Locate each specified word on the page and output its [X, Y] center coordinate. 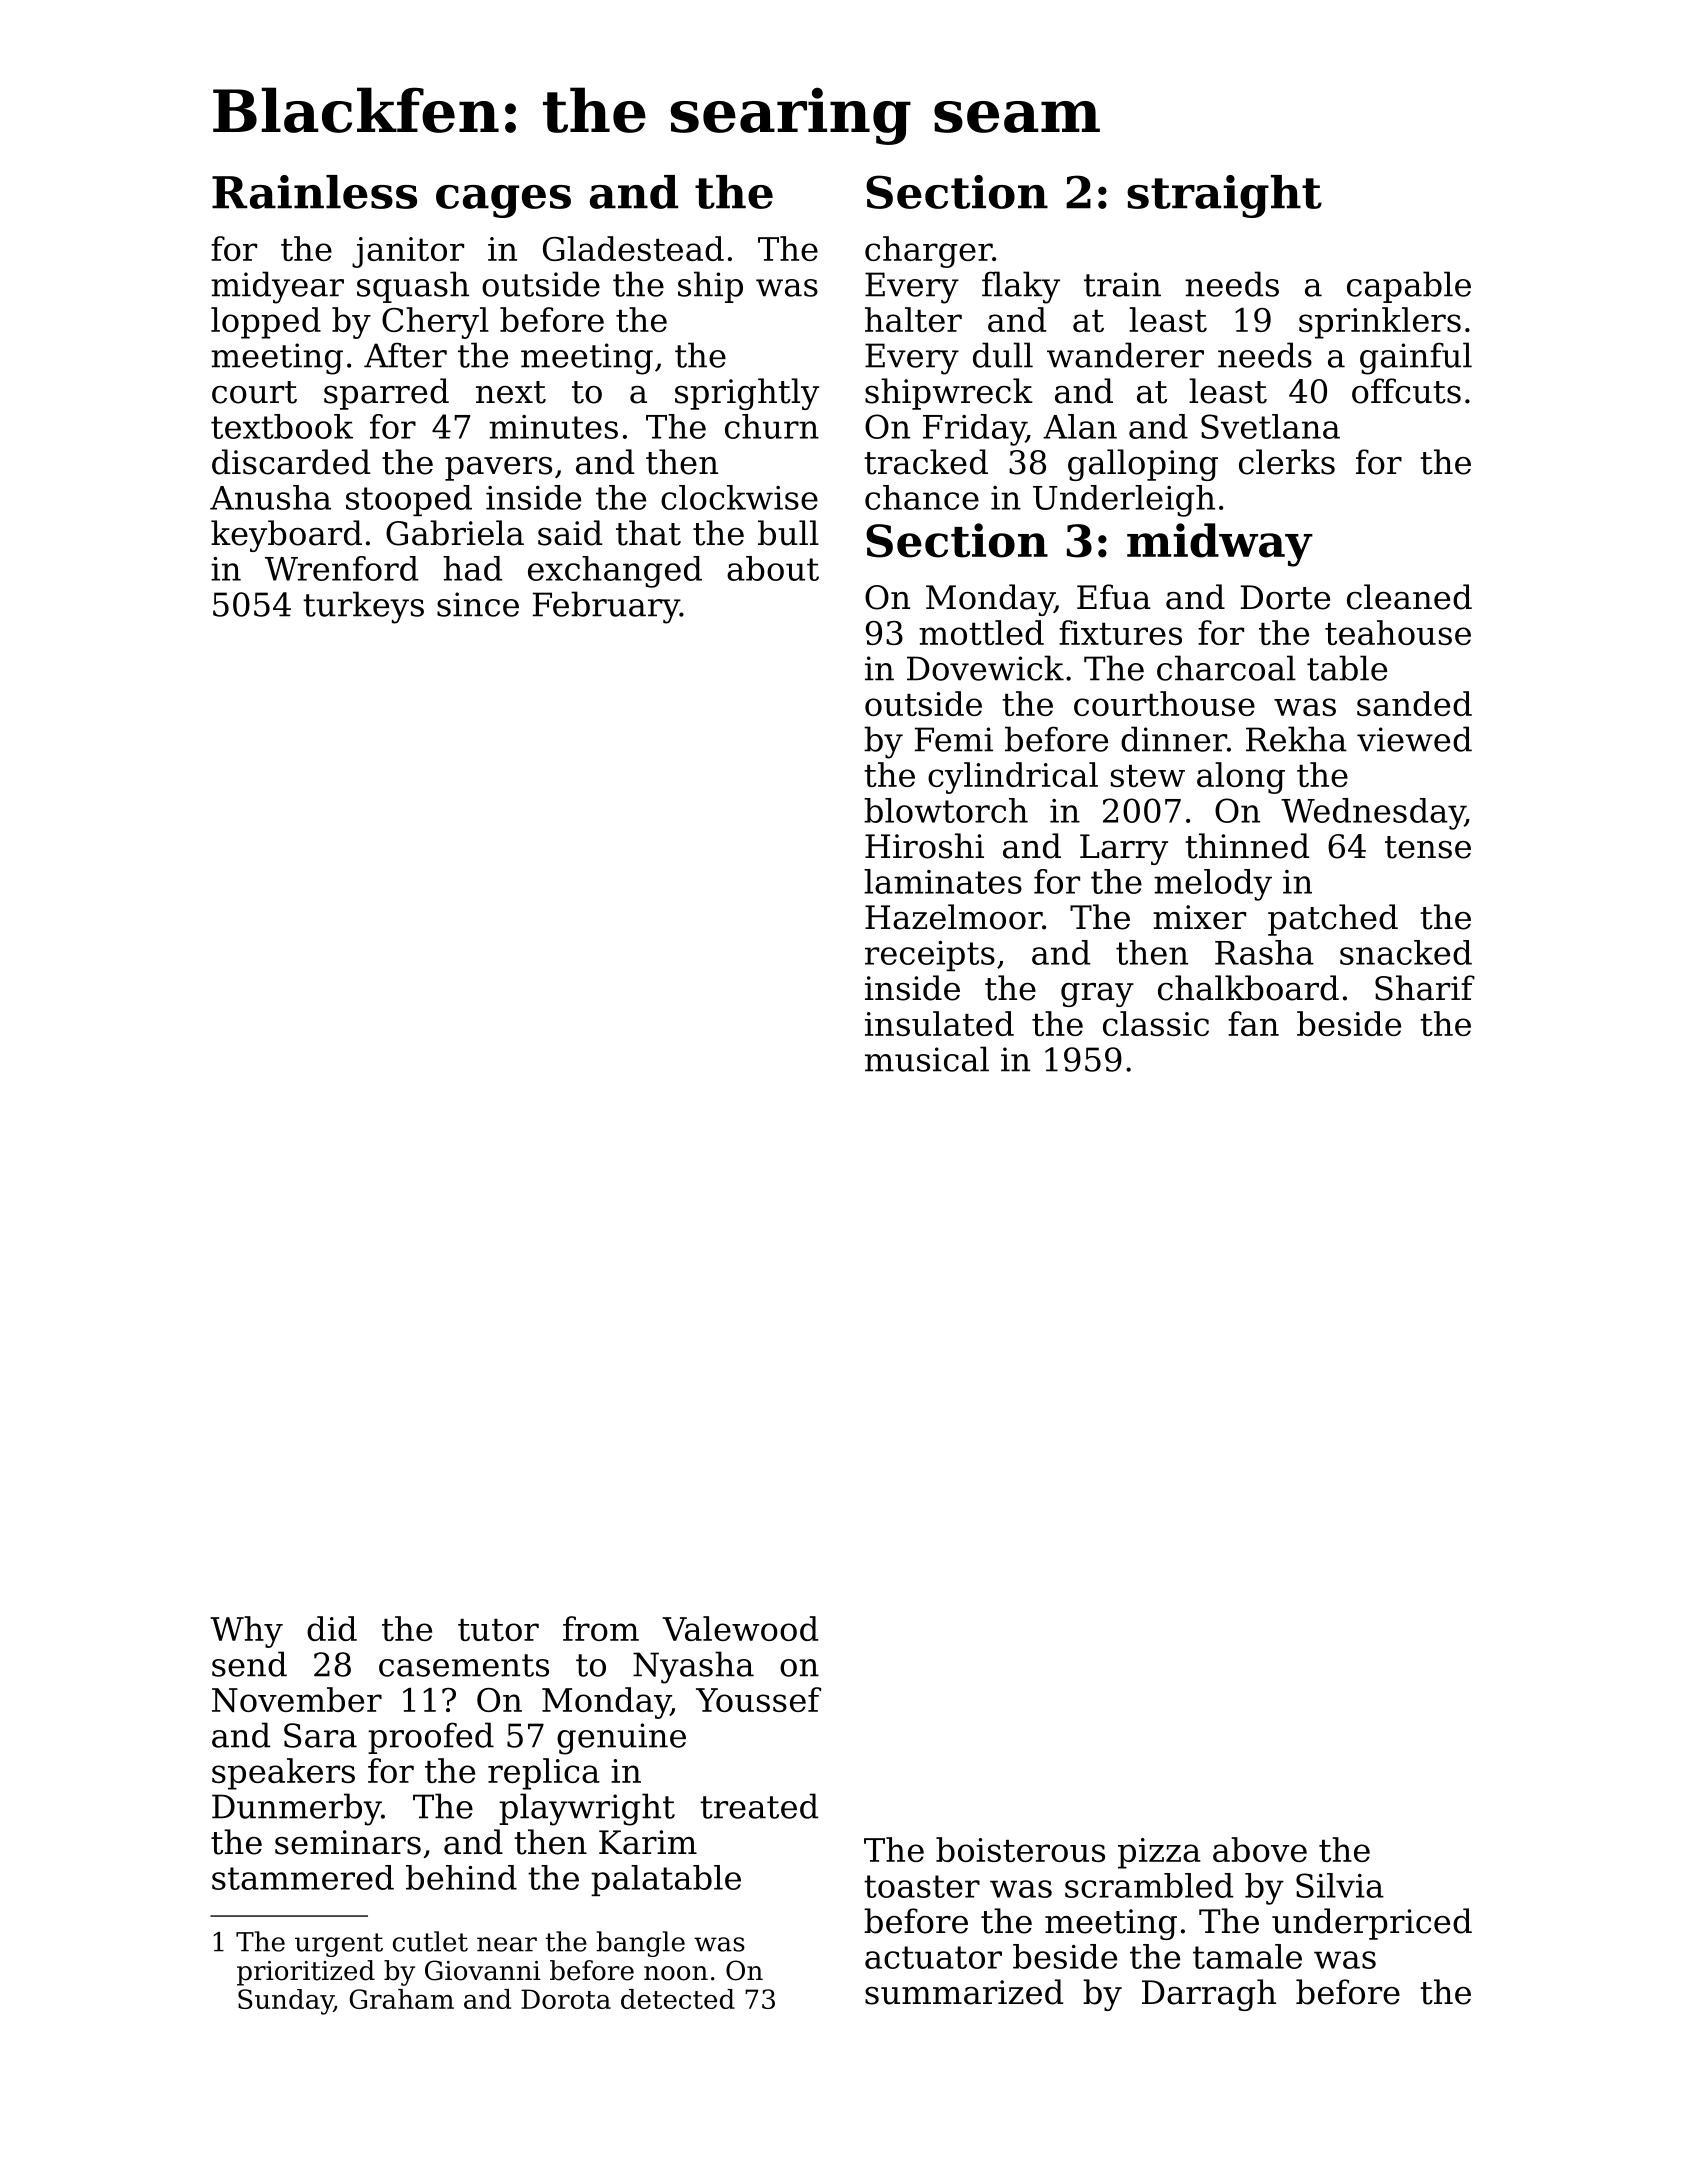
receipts [930, 956]
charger [928, 252]
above [1260, 1849]
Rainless [314, 192]
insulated [939, 1023]
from [601, 1628]
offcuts [1406, 391]
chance [922, 497]
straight [1224, 196]
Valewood [740, 1628]
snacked [1406, 952]
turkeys [363, 607]
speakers [283, 1774]
